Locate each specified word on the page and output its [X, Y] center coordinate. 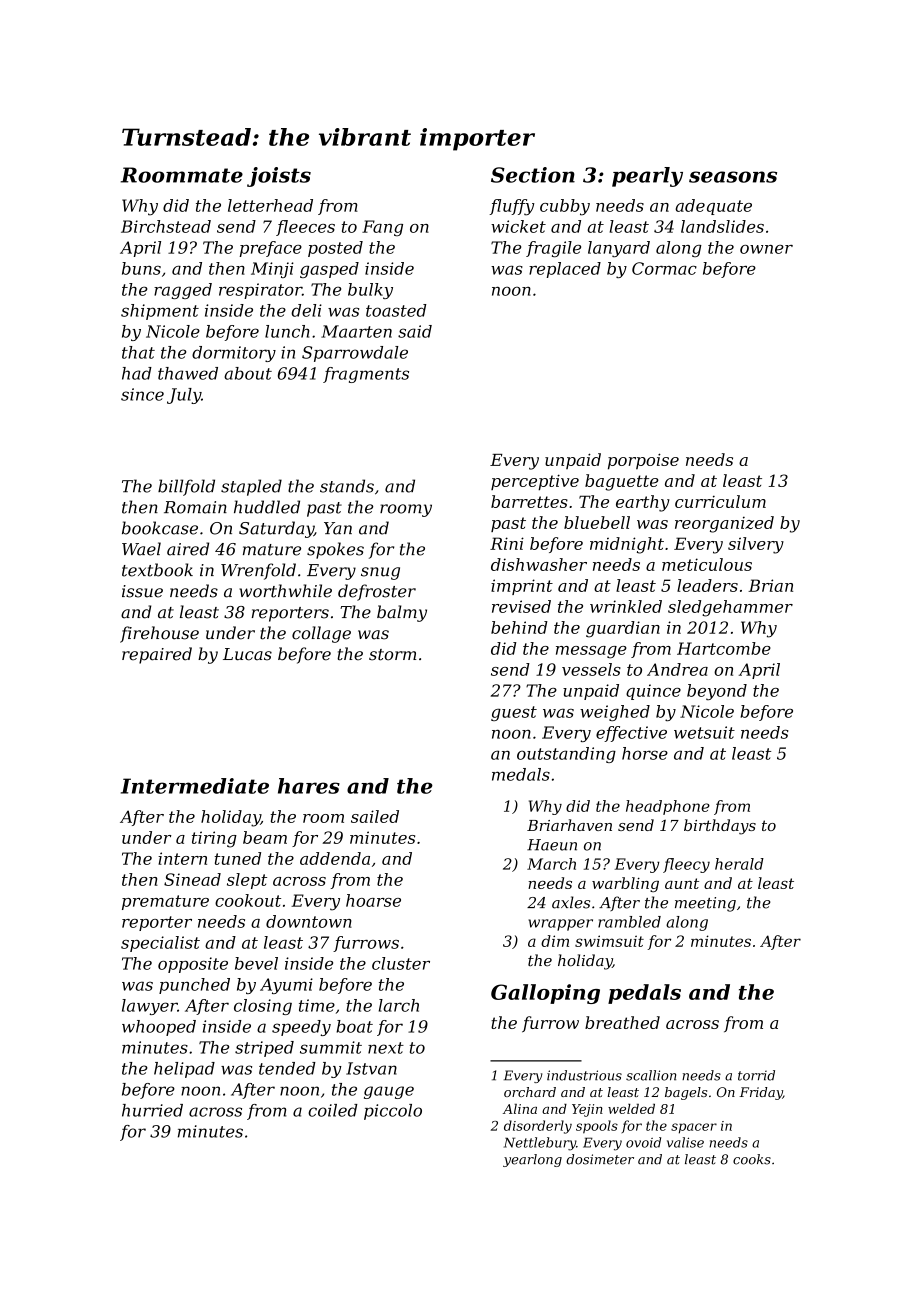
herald [739, 864]
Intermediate [195, 786]
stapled [251, 487]
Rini [507, 543]
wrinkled [626, 606]
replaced [565, 270]
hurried [152, 1110]
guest [514, 713]
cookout [248, 900]
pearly [647, 177]
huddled [267, 507]
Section [533, 175]
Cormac [664, 268]
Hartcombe [724, 648]
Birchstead [166, 226]
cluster [401, 963]
